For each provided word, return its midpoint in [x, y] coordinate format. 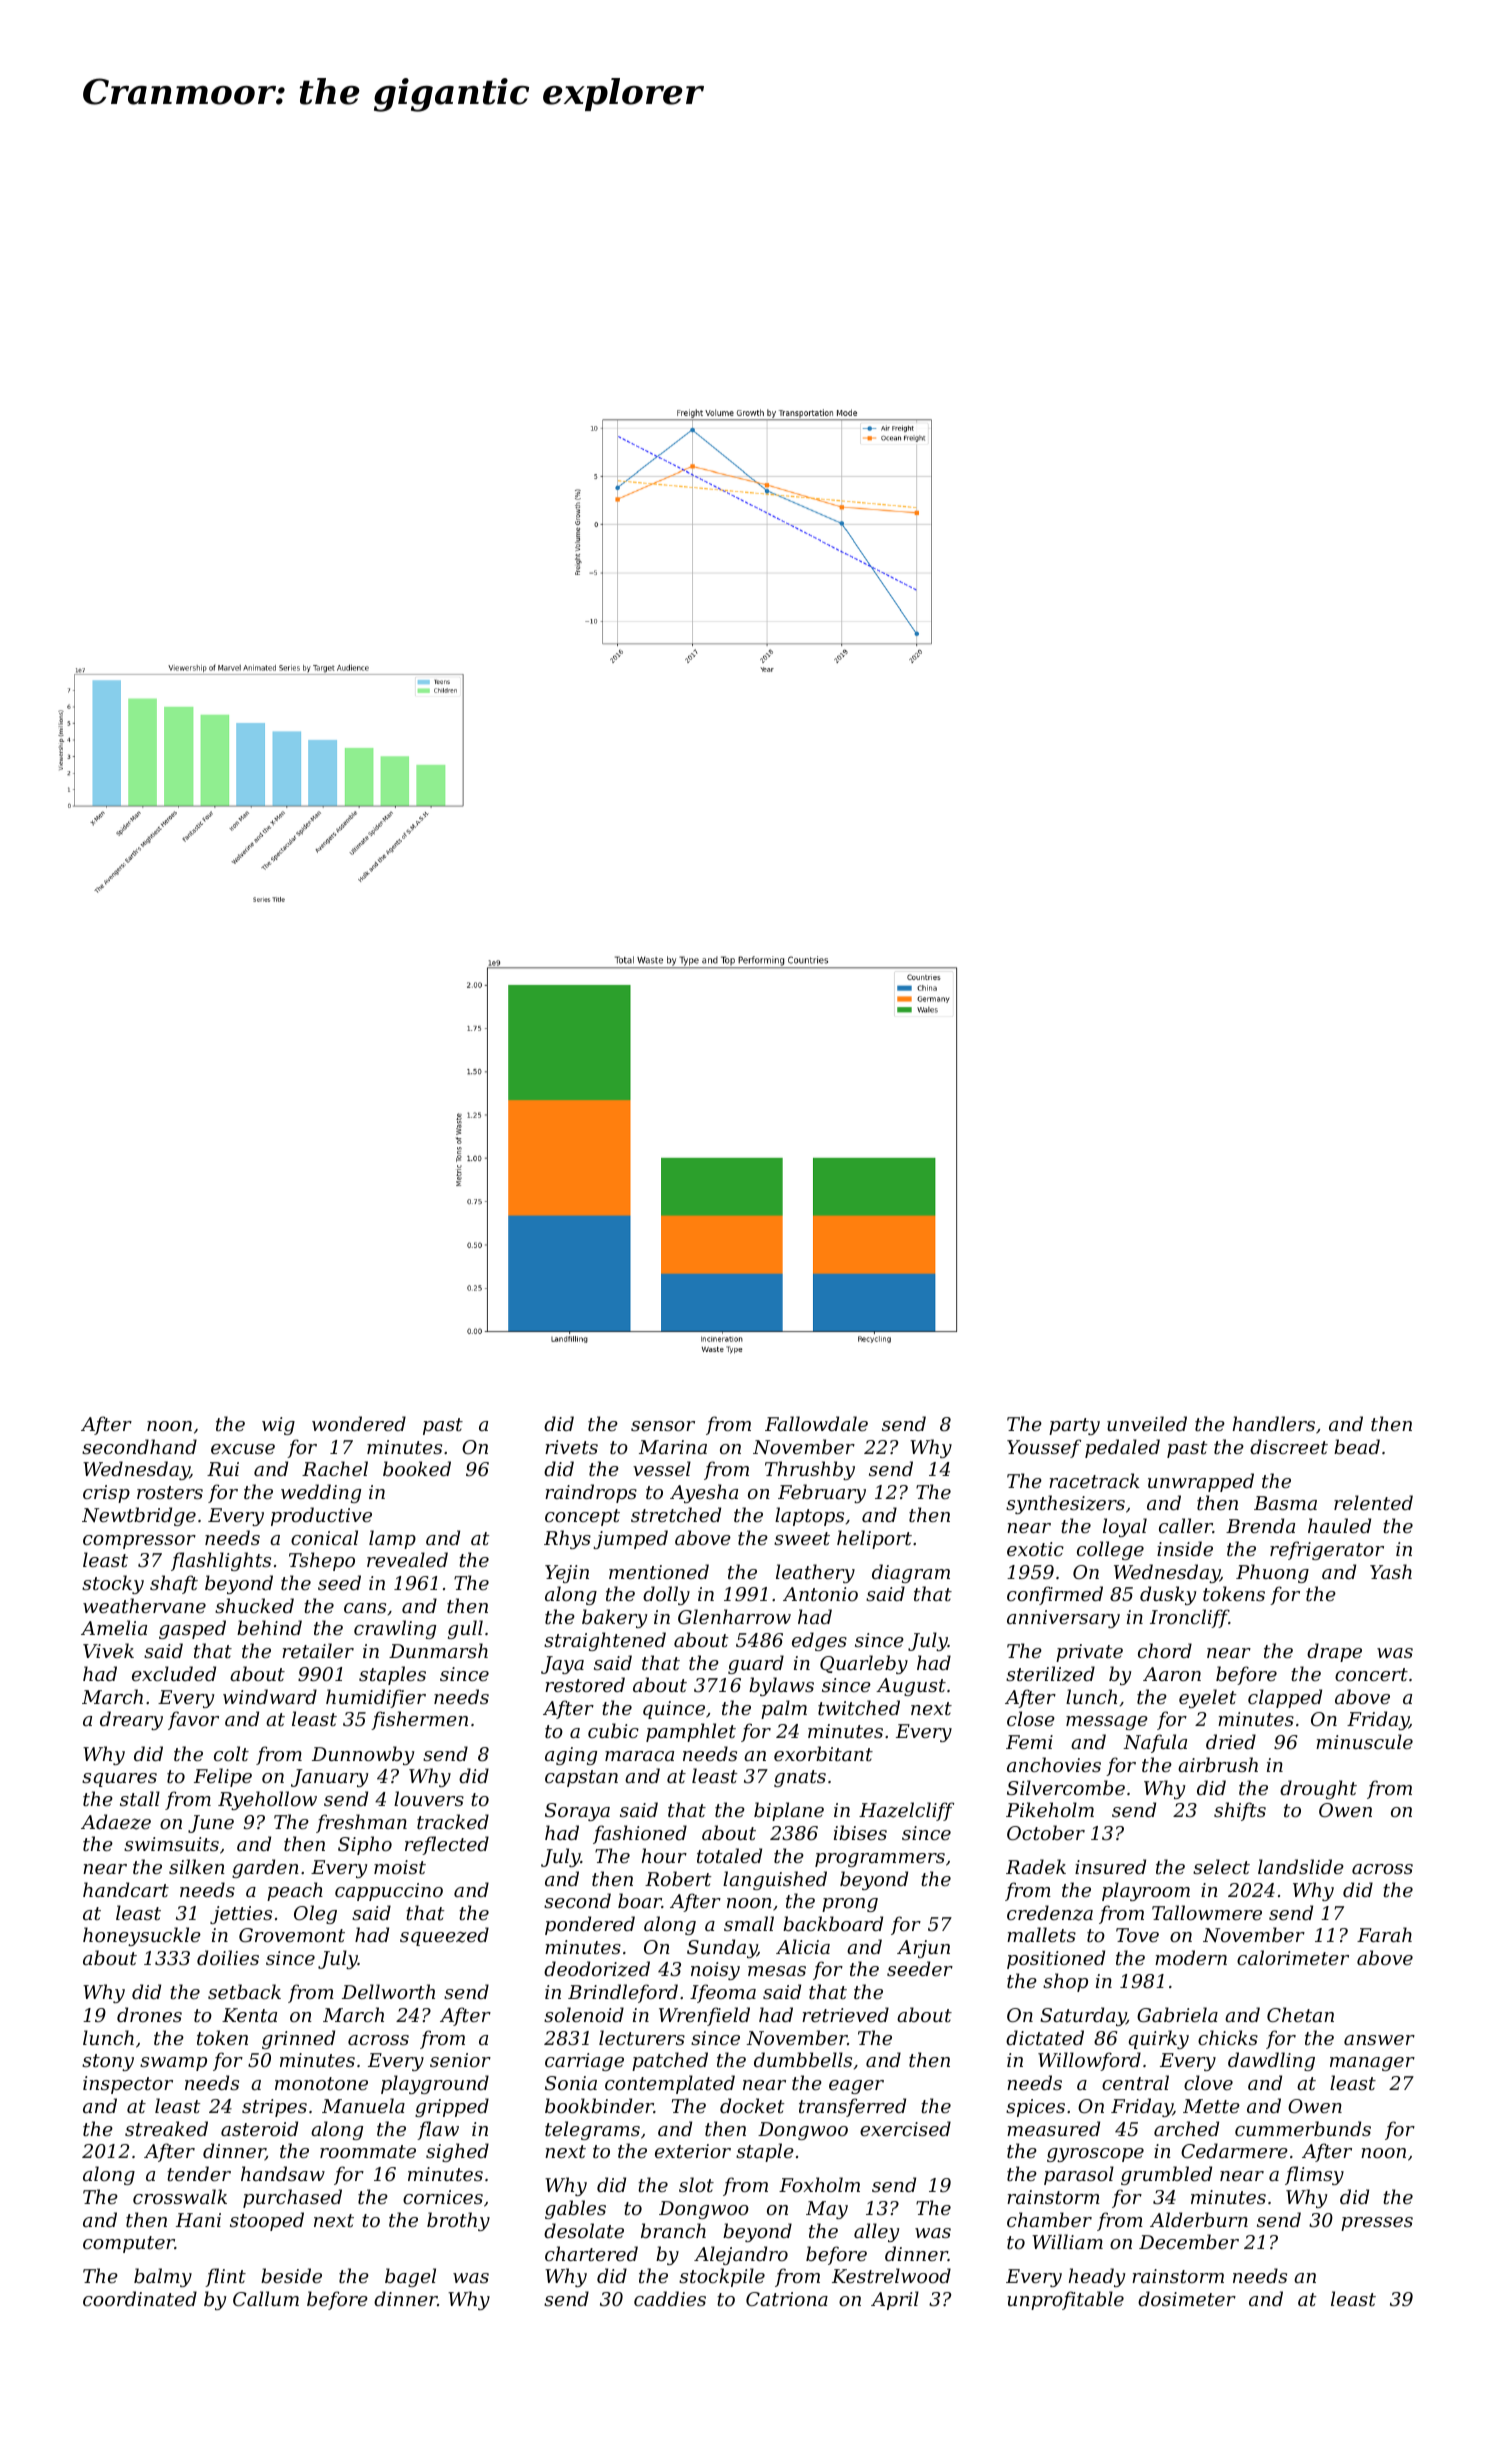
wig [278, 1426]
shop [1065, 1982]
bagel [410, 2277]
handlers [1274, 1423]
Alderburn [1199, 2219]
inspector [128, 2085]
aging [571, 1756]
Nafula [1155, 1743]
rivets [571, 1447]
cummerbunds [1303, 2128]
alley [876, 2232]
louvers [429, 1798]
